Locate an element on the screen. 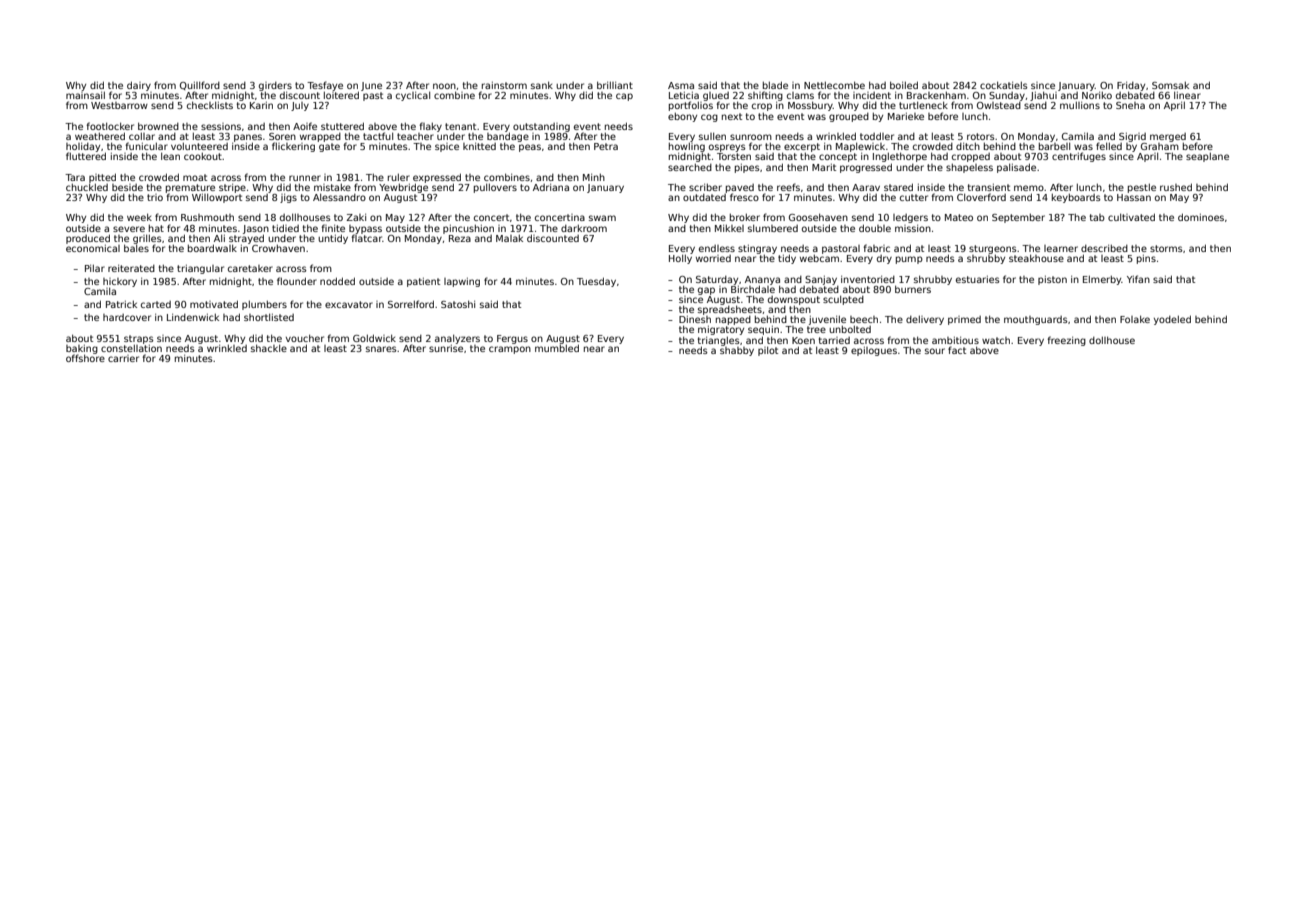  outstanding is located at coordinates (541, 127).
